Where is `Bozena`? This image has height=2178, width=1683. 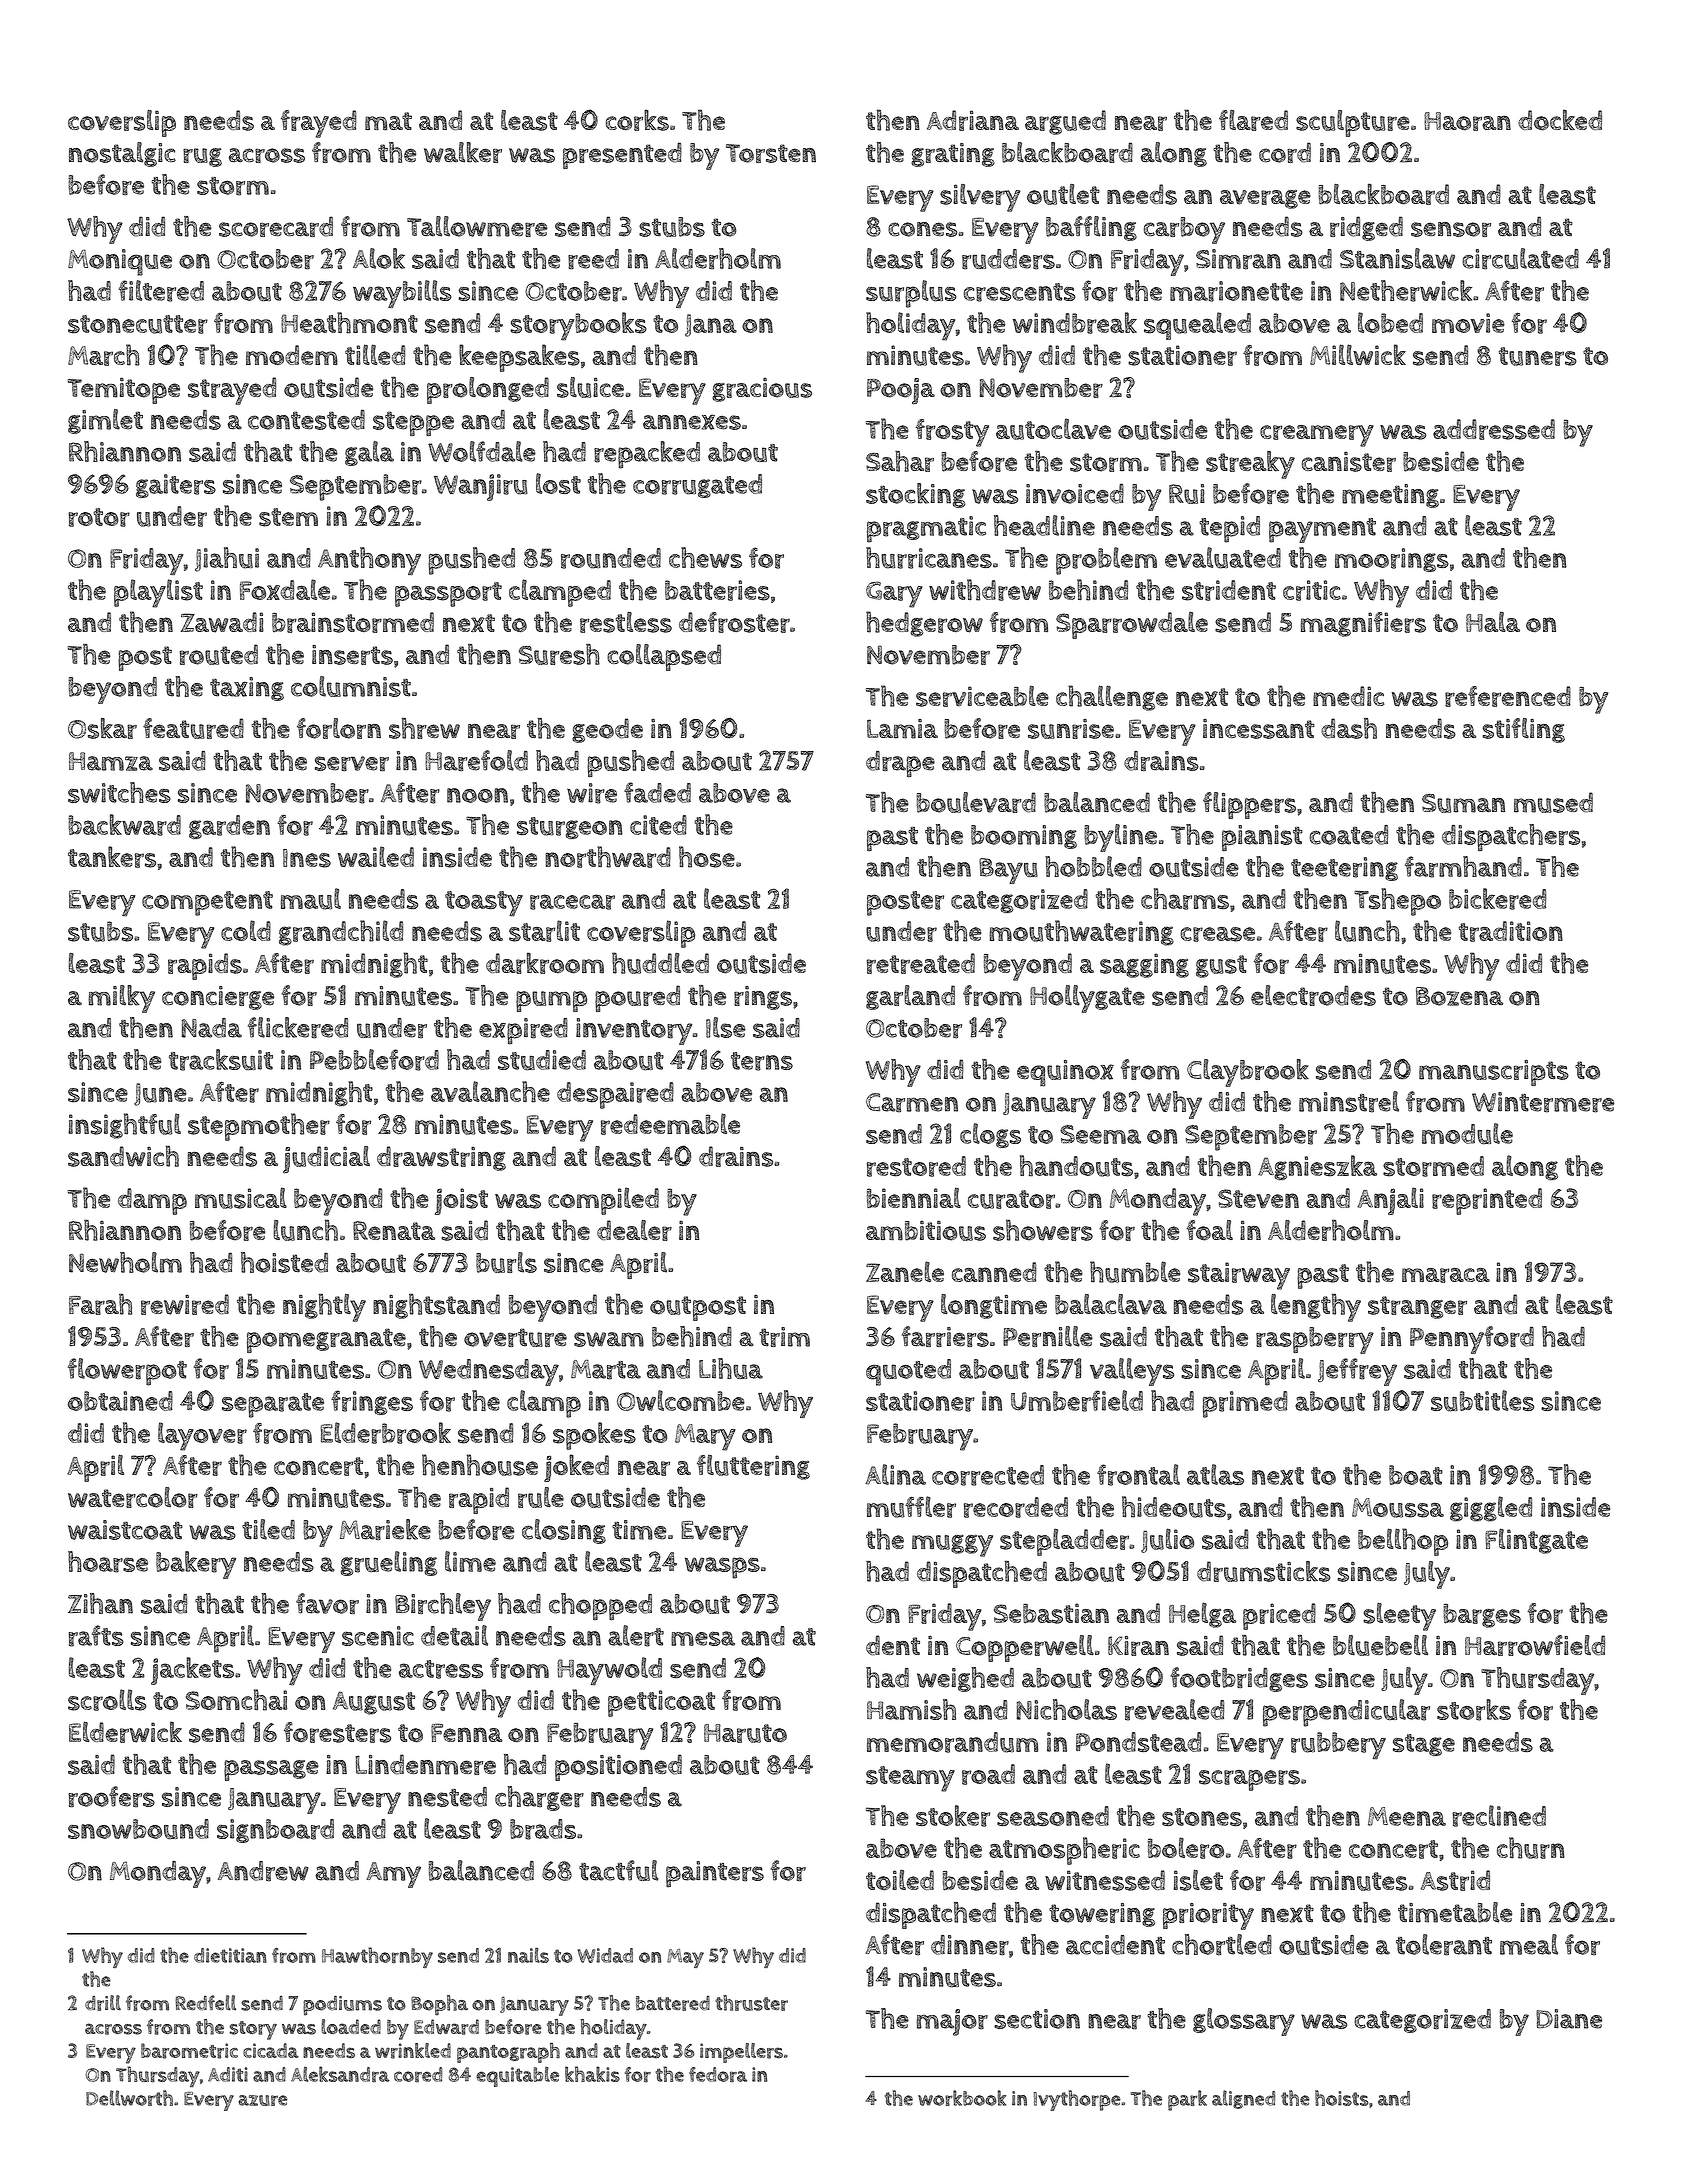
Bozena is located at coordinates (1459, 996).
